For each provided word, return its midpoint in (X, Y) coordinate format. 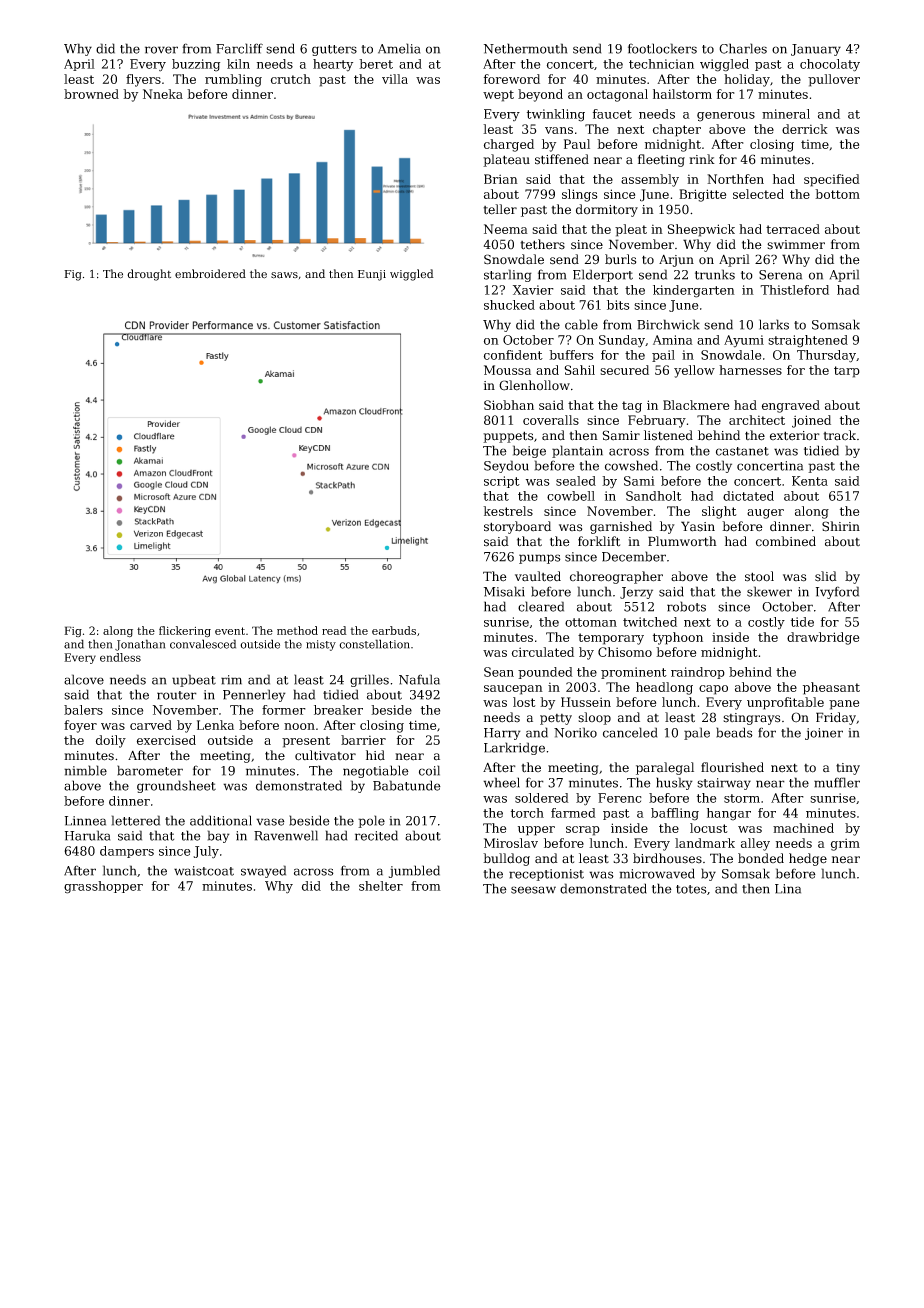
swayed (263, 871)
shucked (509, 305)
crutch (291, 79)
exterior (795, 436)
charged (509, 145)
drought (149, 275)
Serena (780, 275)
